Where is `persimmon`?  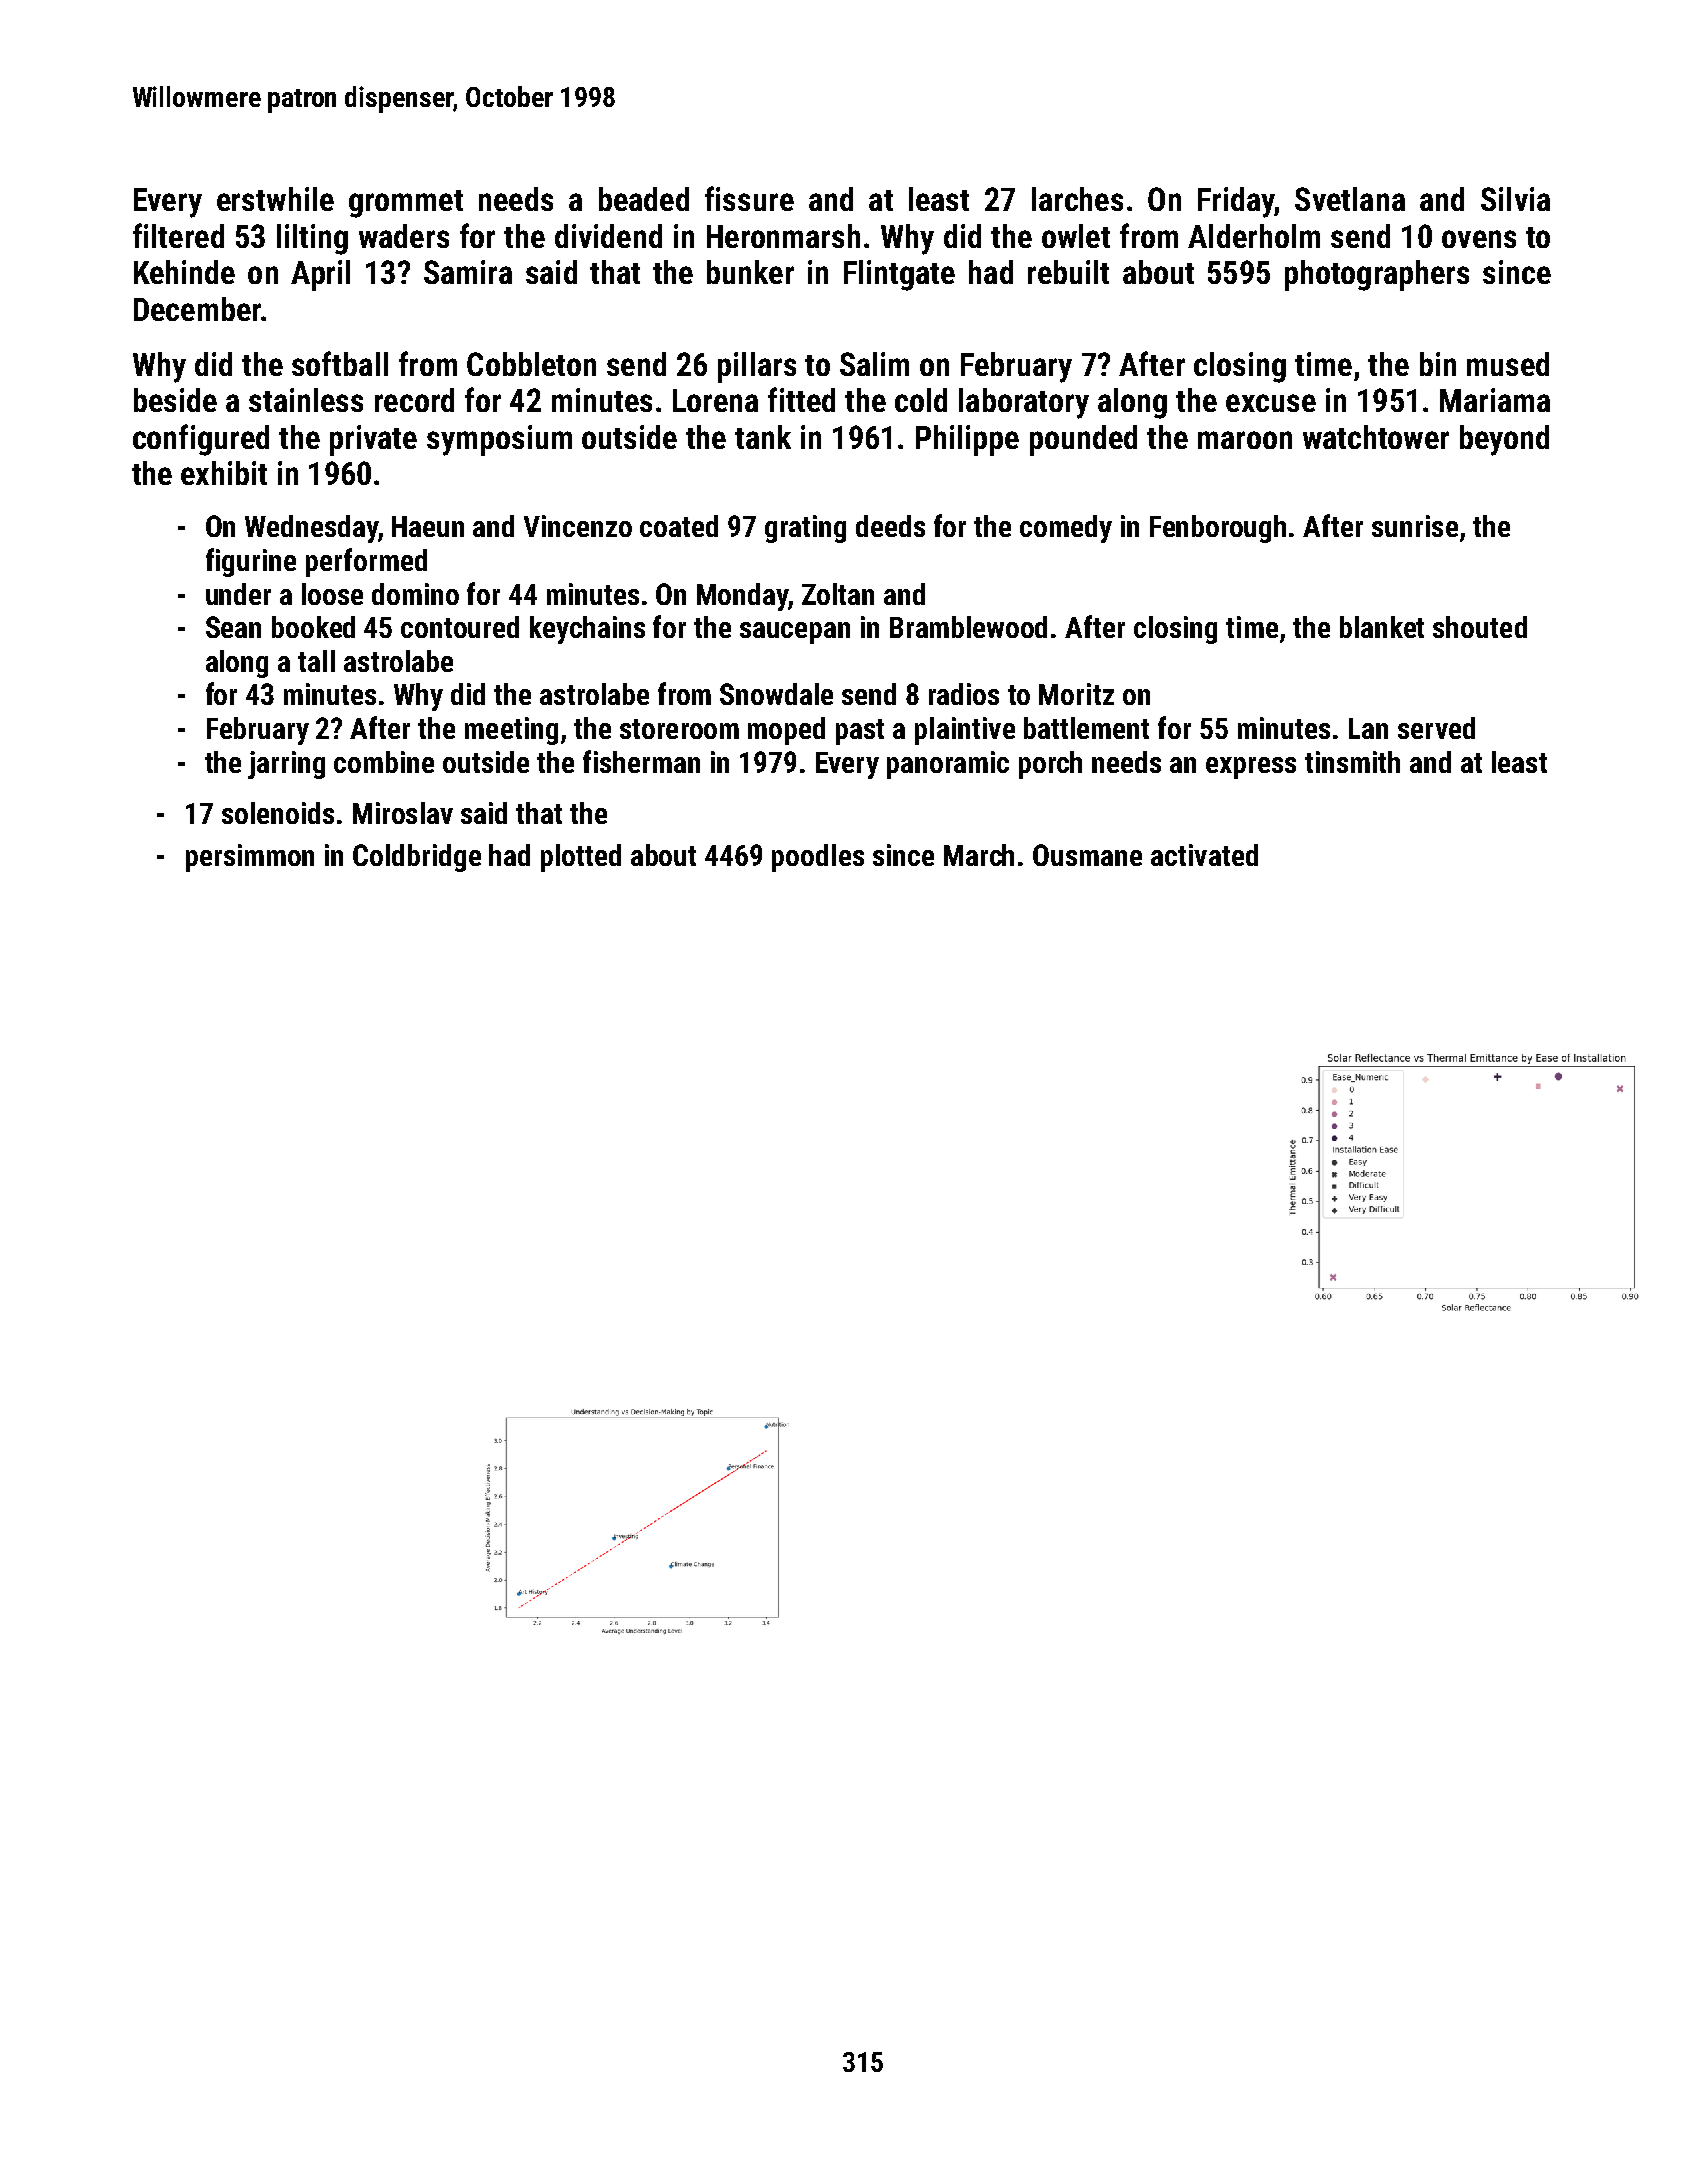
persimmon is located at coordinates (250, 858).
